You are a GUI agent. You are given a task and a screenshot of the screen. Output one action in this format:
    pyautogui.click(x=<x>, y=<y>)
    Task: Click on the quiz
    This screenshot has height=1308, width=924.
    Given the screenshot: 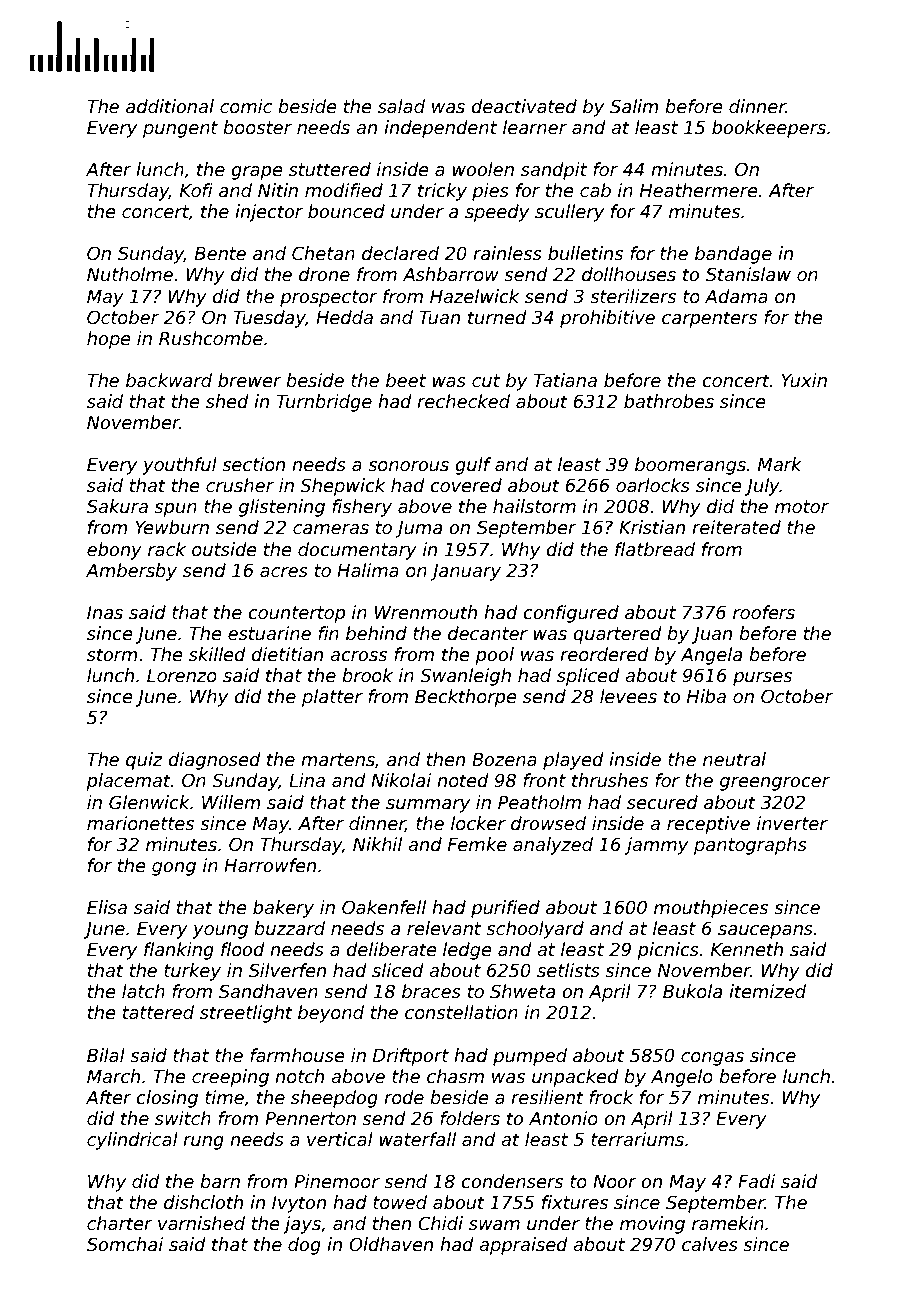 What is the action you would take?
    pyautogui.click(x=144, y=761)
